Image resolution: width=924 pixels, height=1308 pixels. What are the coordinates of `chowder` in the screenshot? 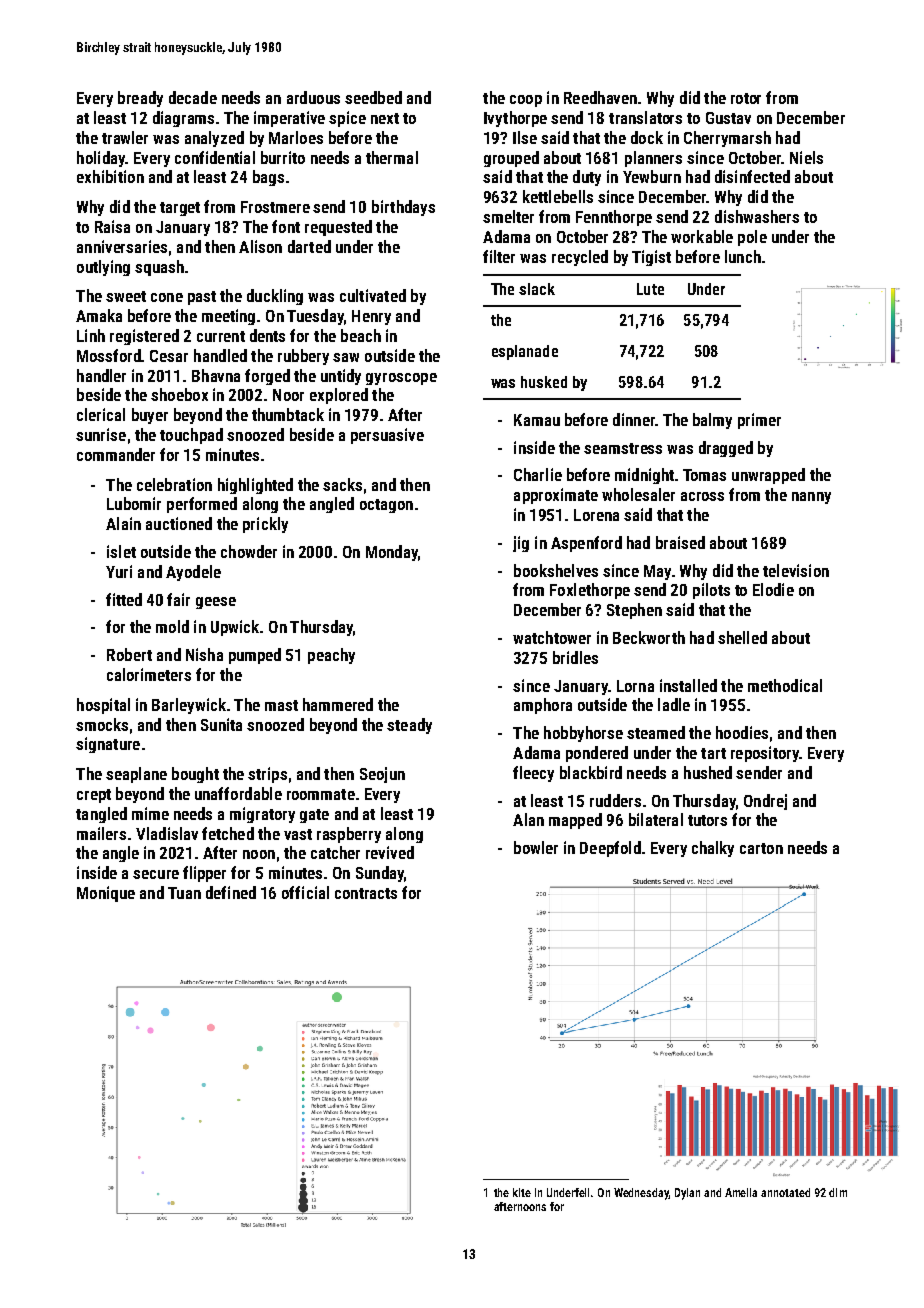 It's located at (249, 551).
